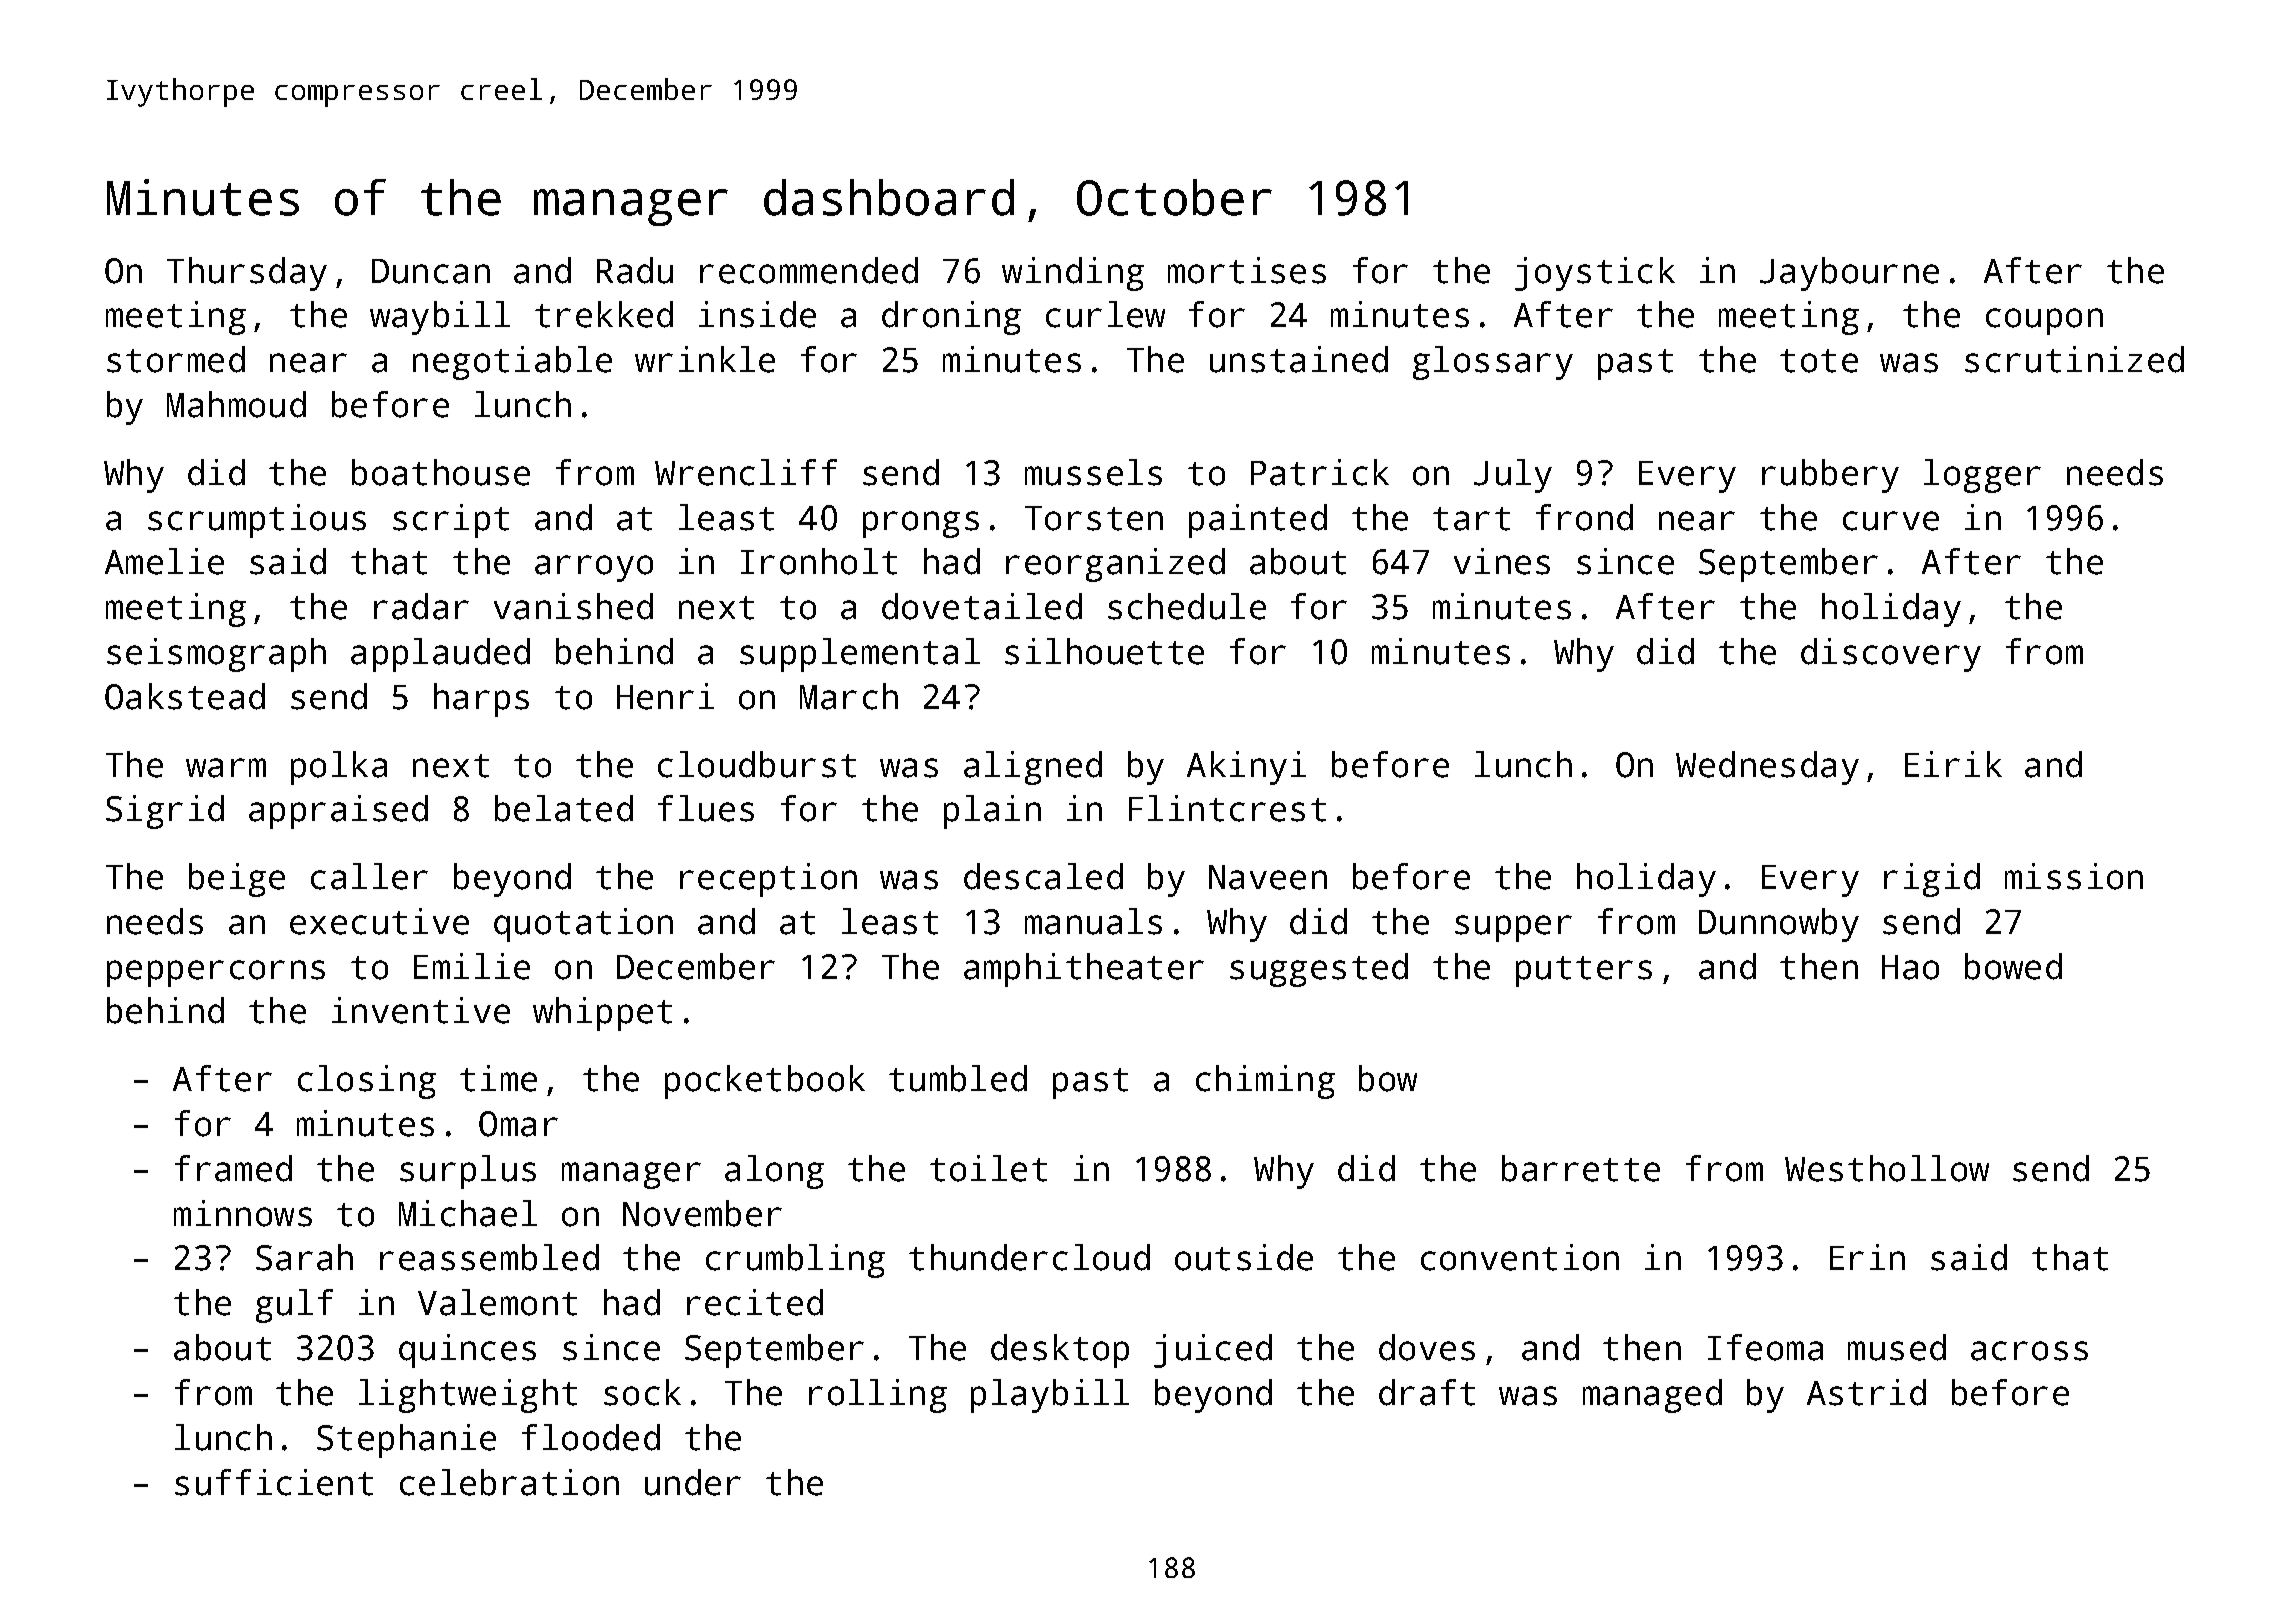 Image resolution: width=2292 pixels, height=1620 pixels. I want to click on Eirik, so click(1953, 764).
